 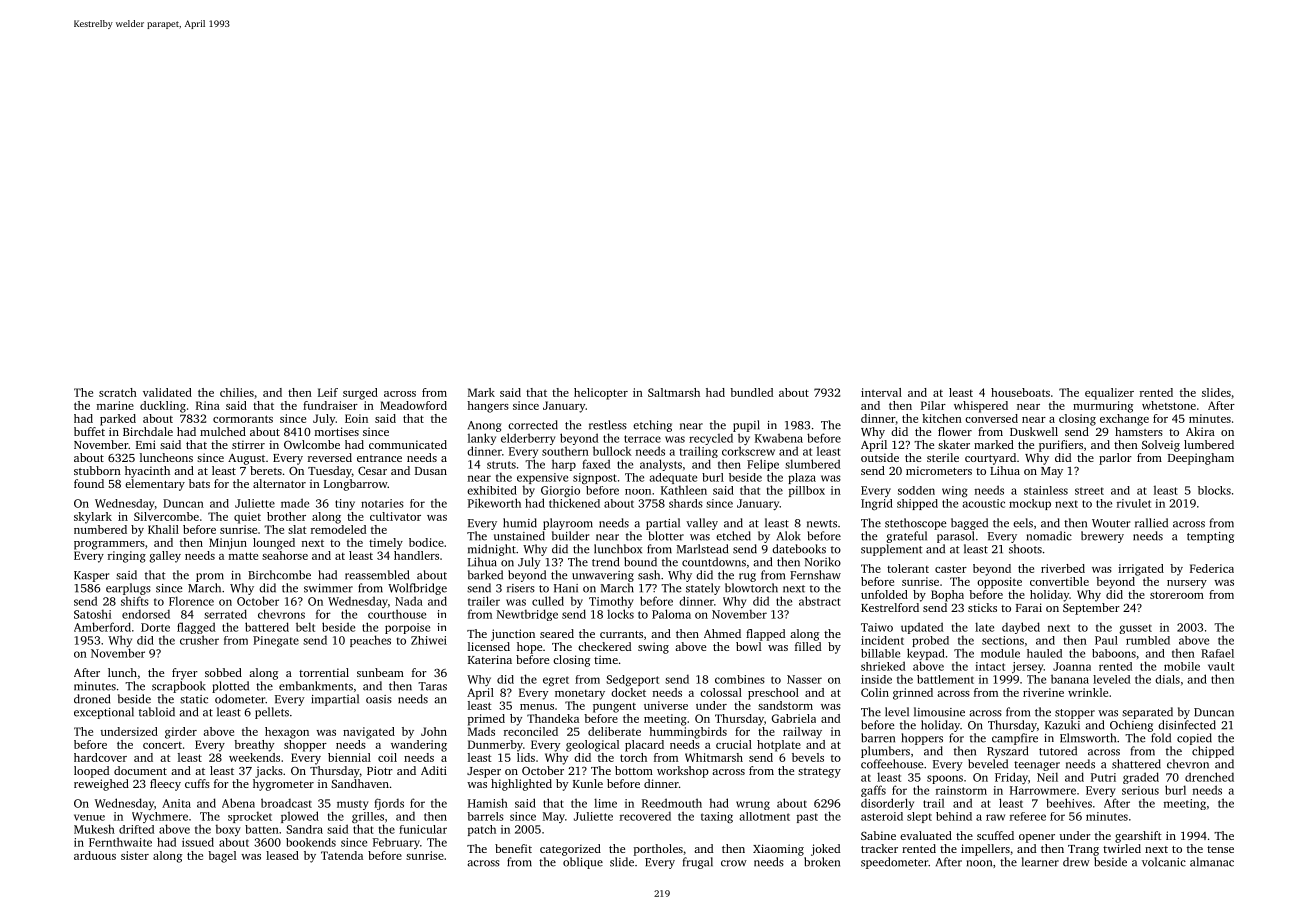 What do you see at coordinates (135, 601) in the page?
I see `shifts` at bounding box center [135, 601].
